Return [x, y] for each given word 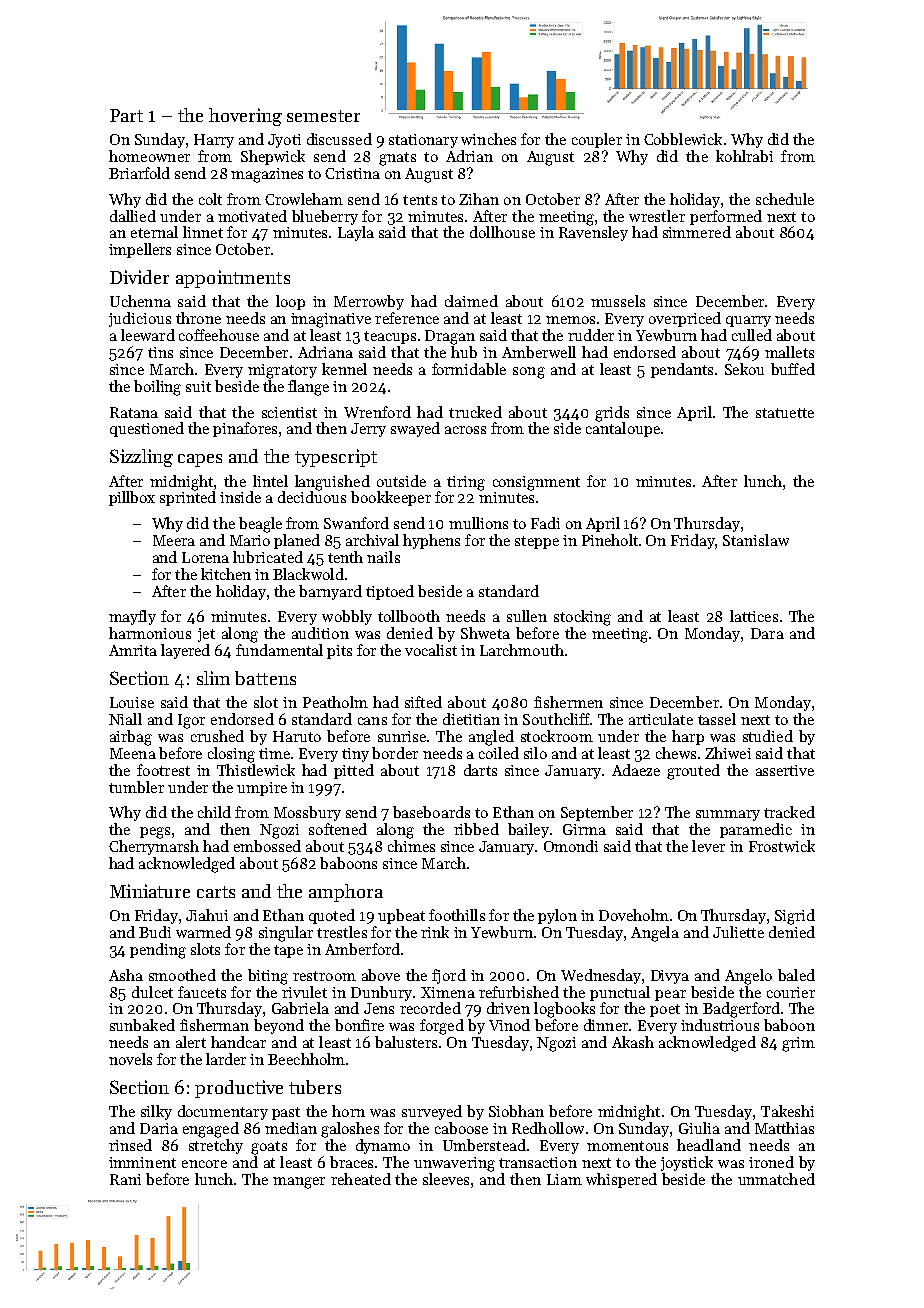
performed [726, 217]
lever [708, 846]
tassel [717, 719]
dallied [133, 216]
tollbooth [409, 616]
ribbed [476, 829]
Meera [174, 540]
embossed [267, 846]
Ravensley [593, 233]
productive [239, 1089]
